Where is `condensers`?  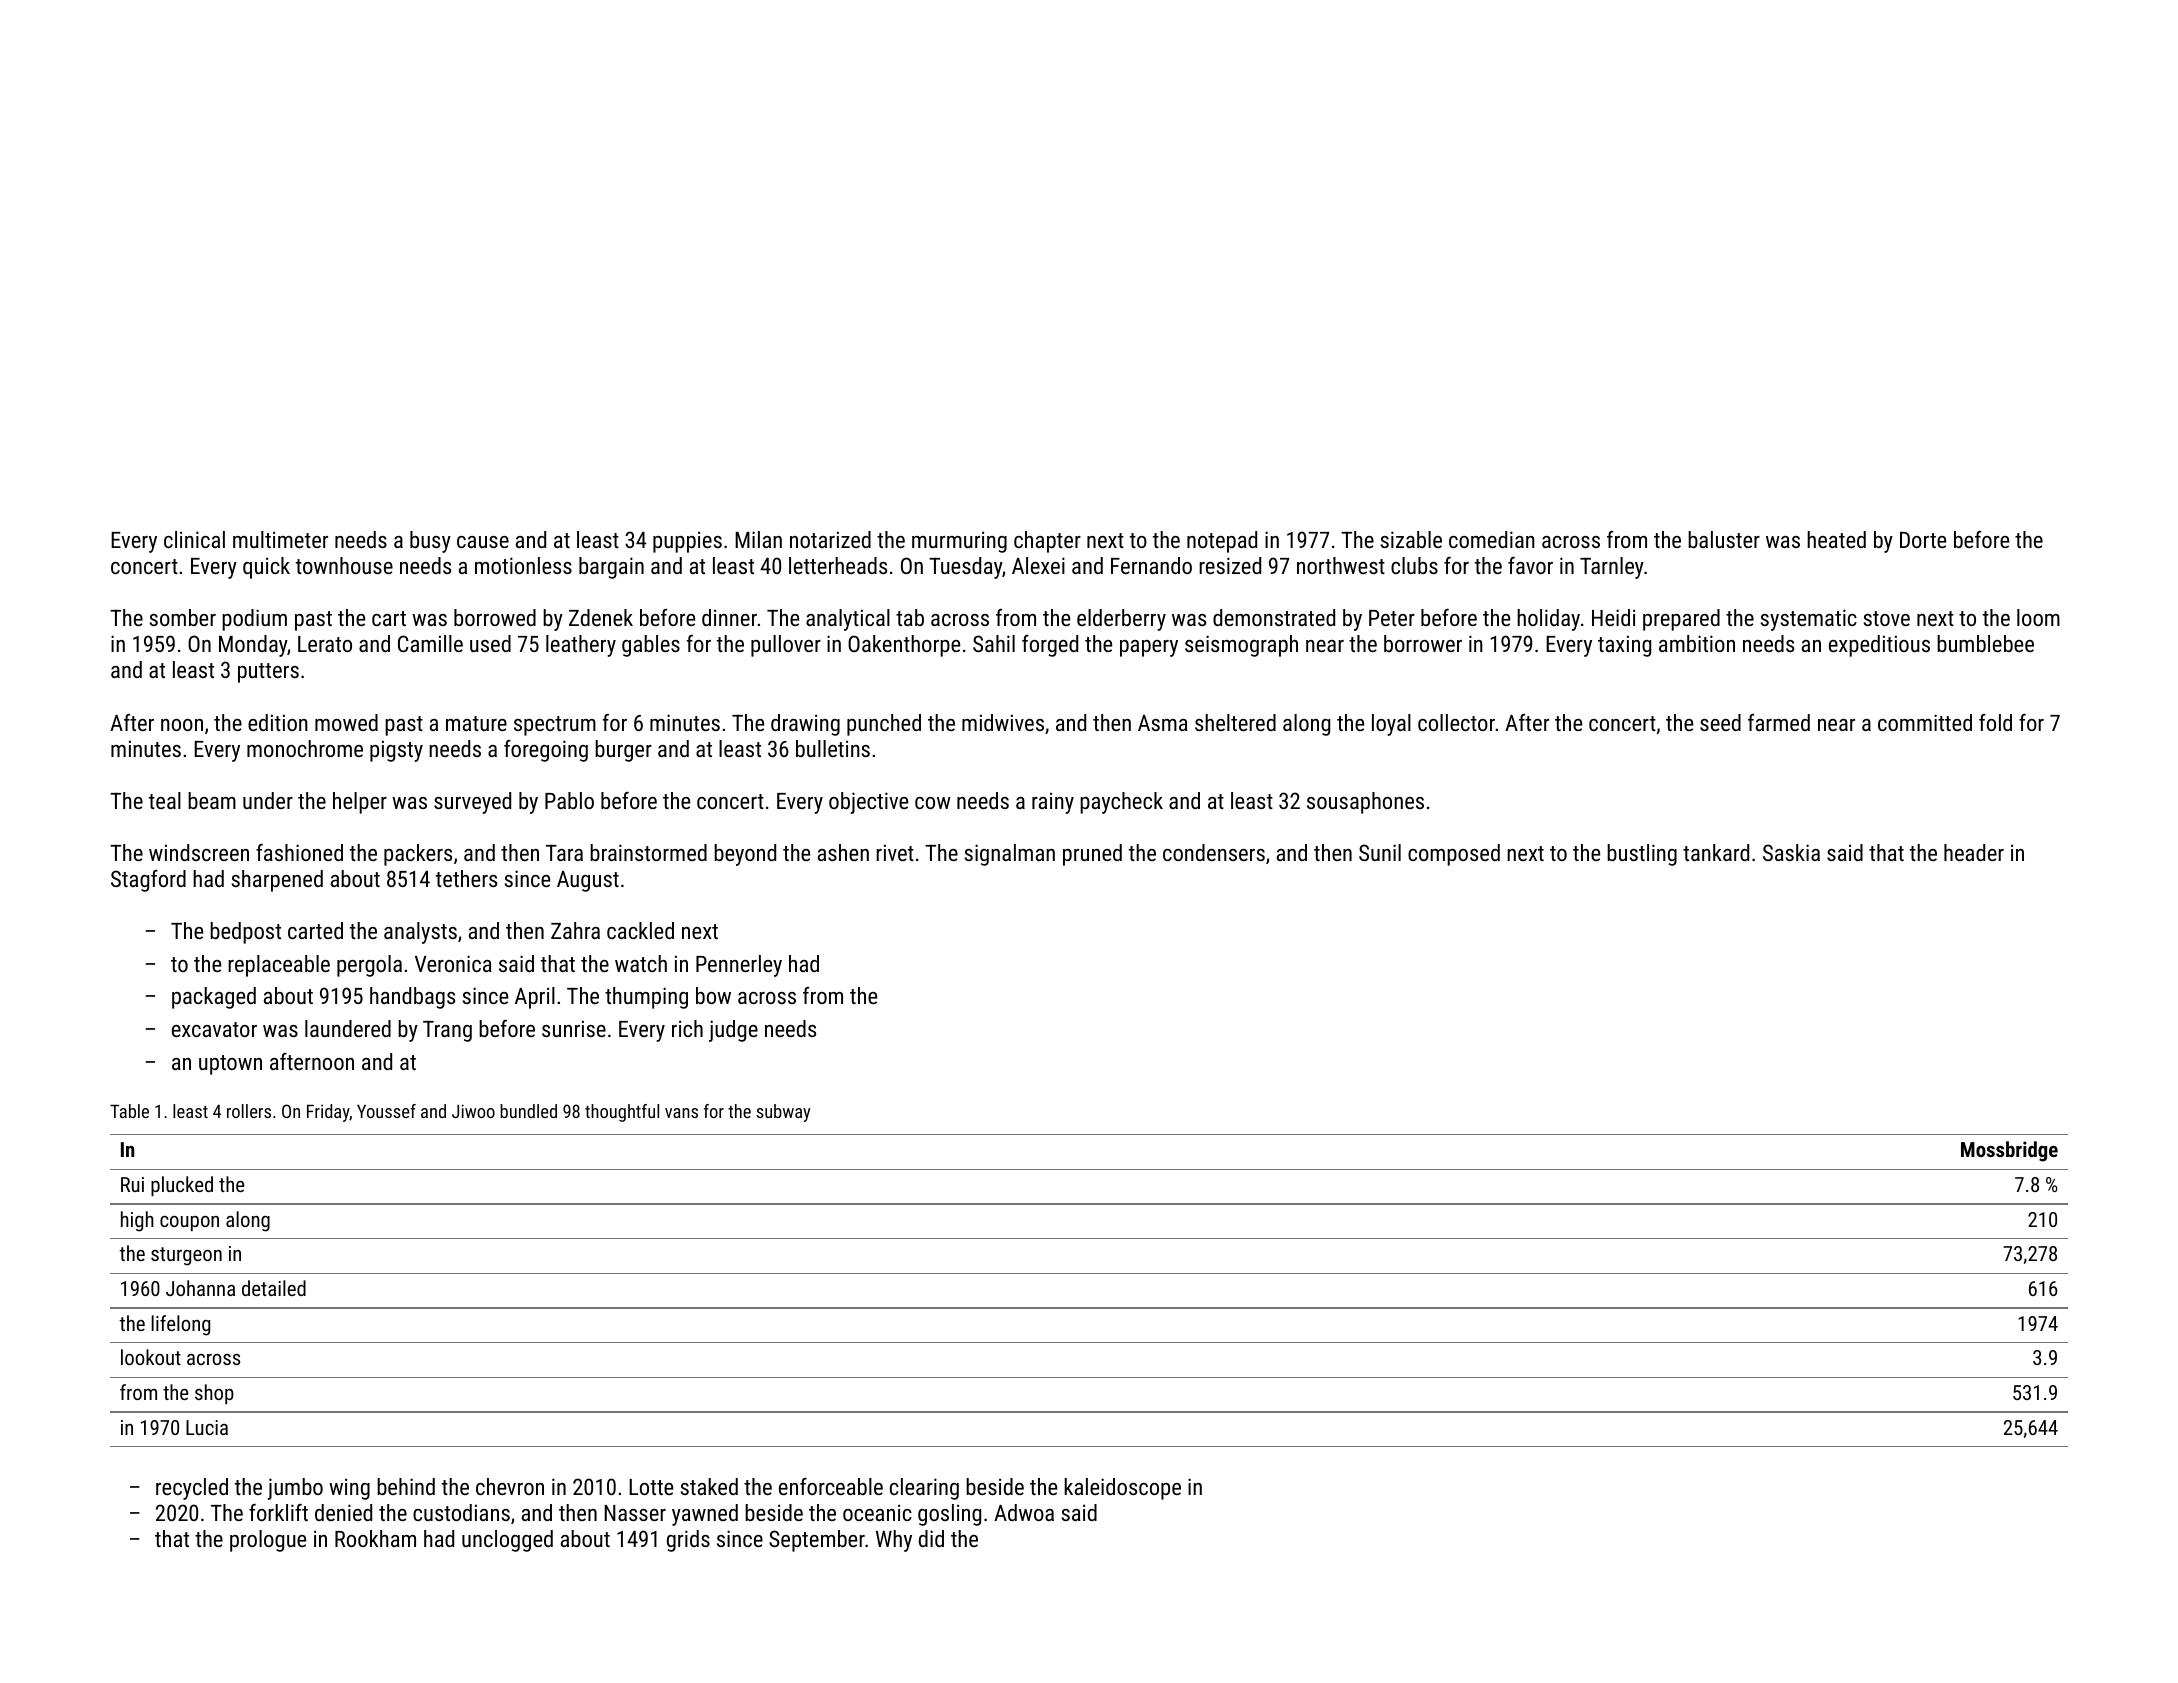 condensers is located at coordinates (1214, 852).
